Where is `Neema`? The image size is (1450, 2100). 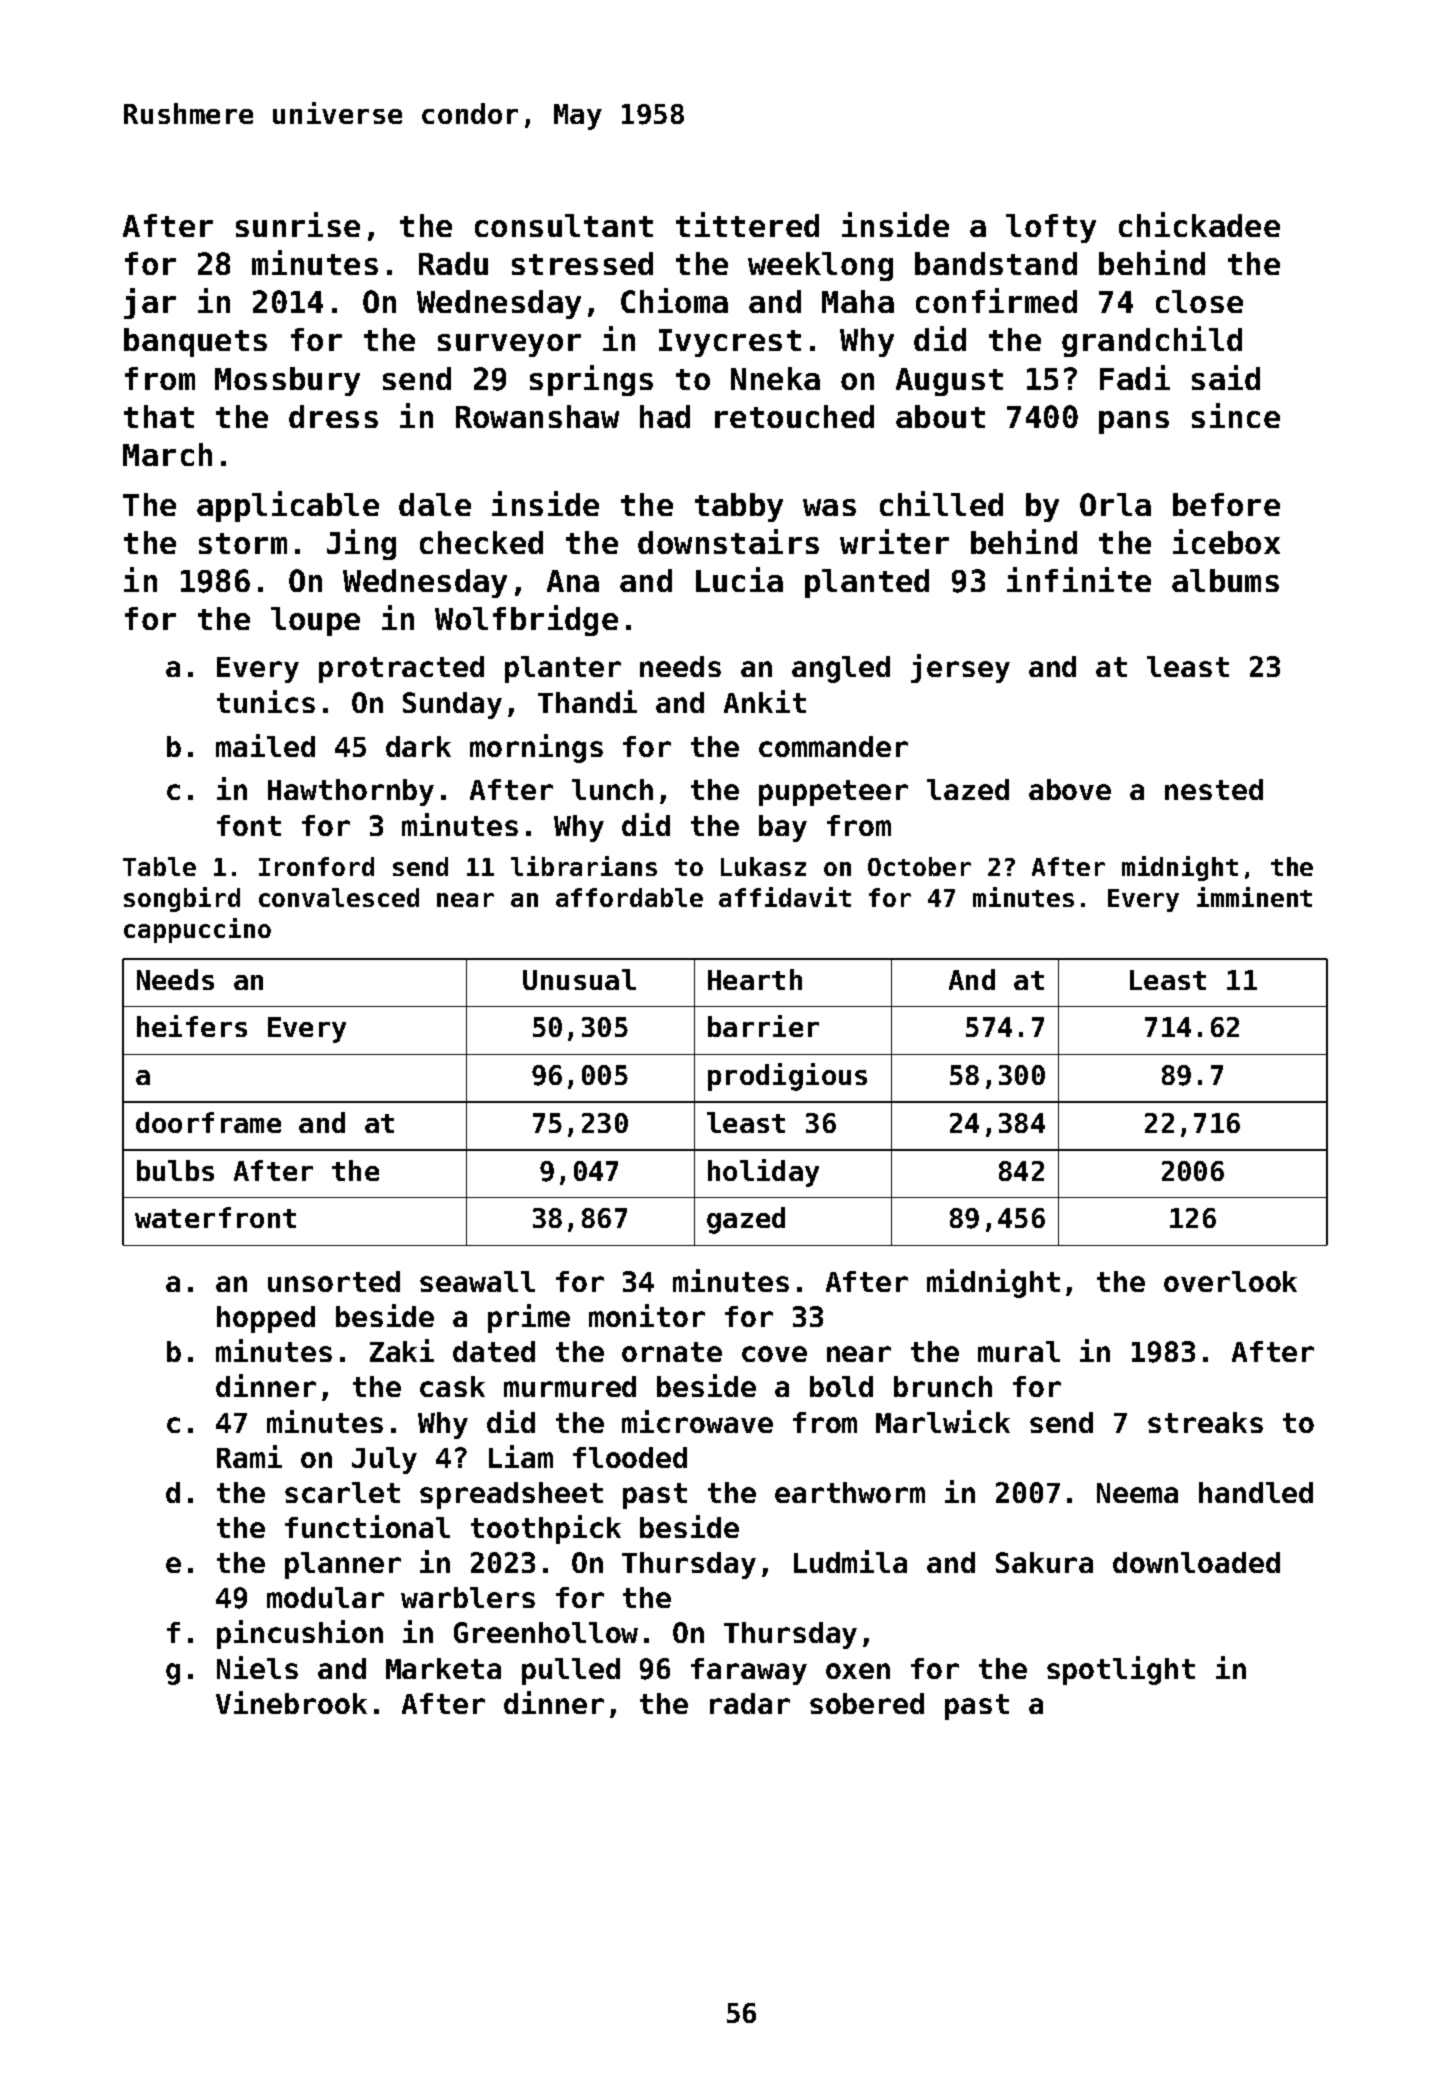
Neema is located at coordinates (1137, 1493).
